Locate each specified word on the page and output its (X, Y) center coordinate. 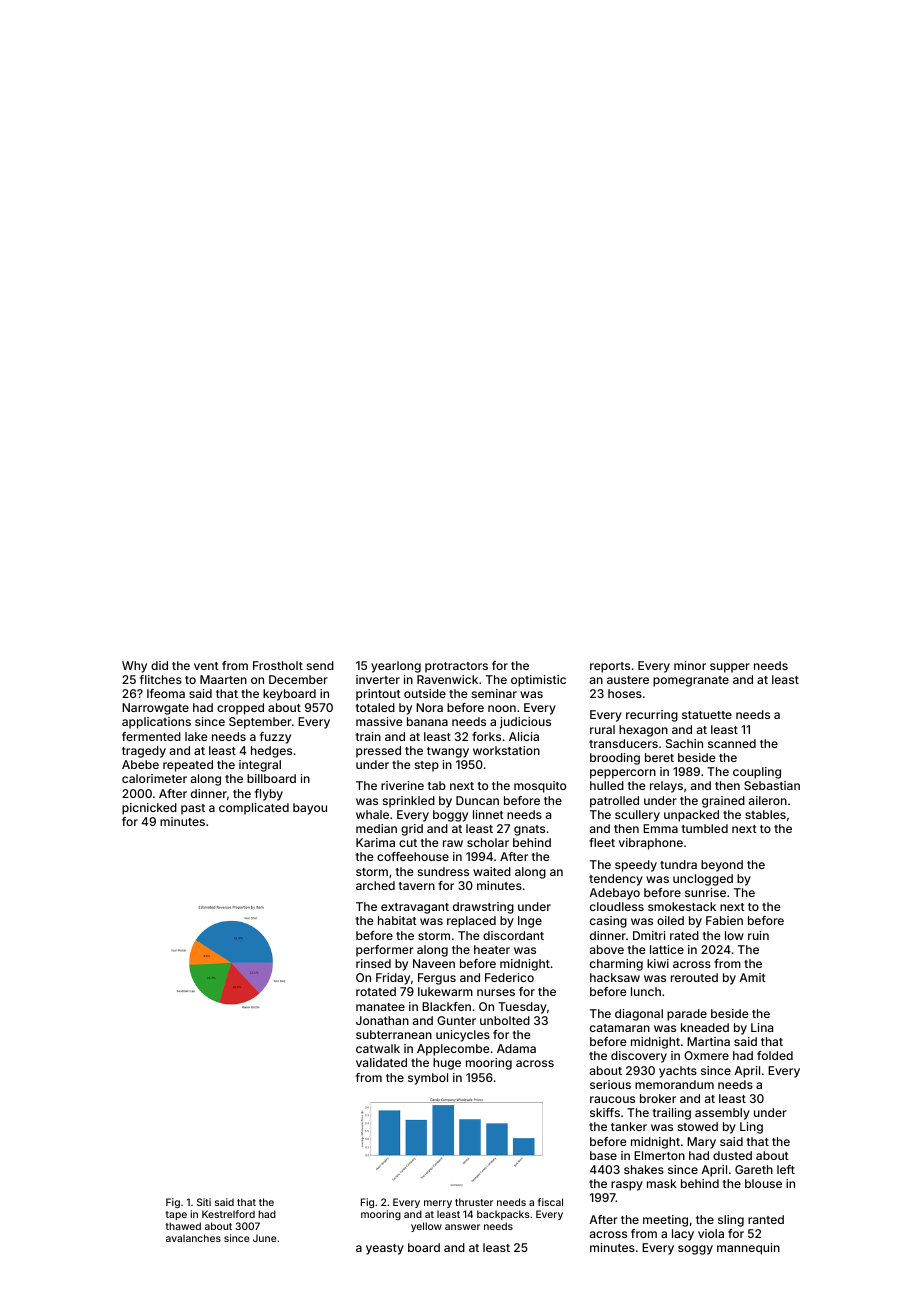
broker (658, 1098)
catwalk (378, 1048)
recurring (652, 716)
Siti (204, 1202)
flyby (269, 795)
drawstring (483, 908)
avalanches (193, 1238)
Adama (516, 1048)
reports (610, 667)
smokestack (682, 906)
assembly (722, 1114)
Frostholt (278, 665)
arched (375, 885)
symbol (428, 1079)
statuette (707, 715)
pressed (378, 752)
